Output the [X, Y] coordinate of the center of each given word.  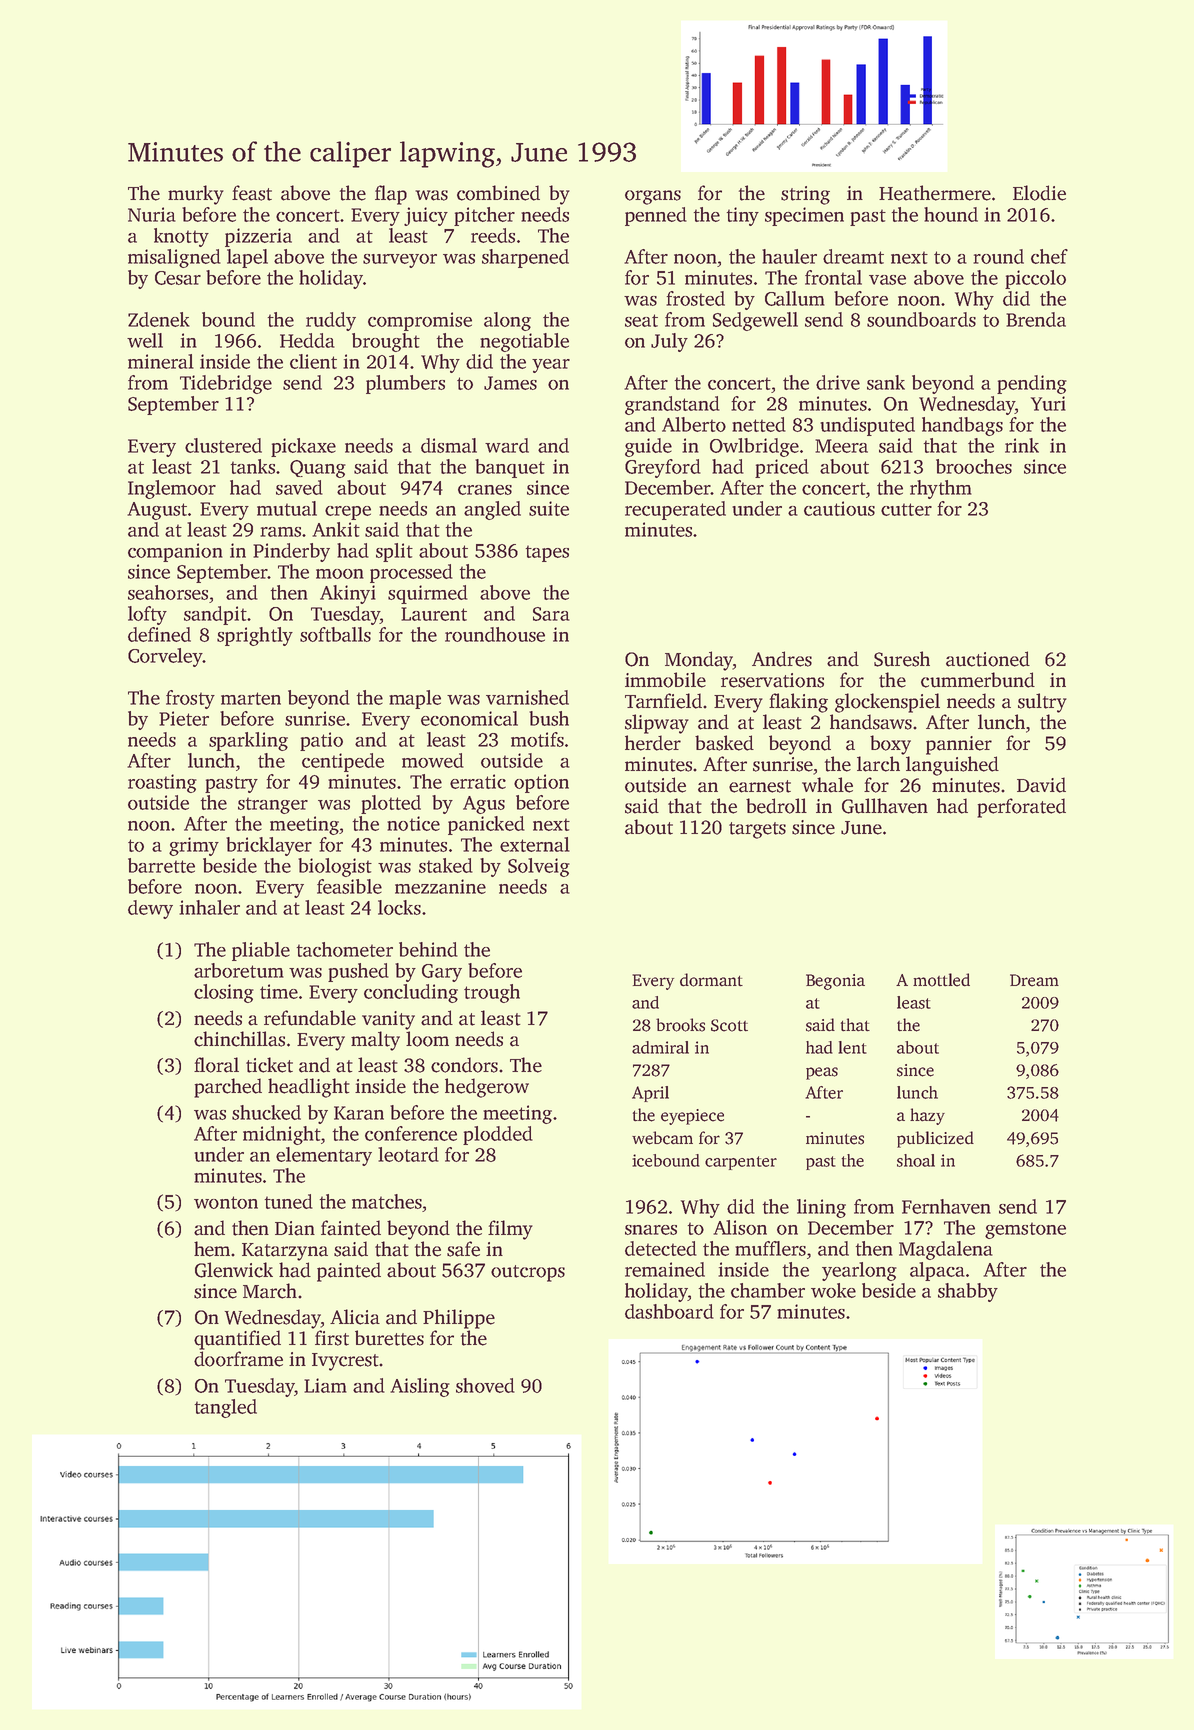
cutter [906, 509]
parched [228, 1088]
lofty [147, 615]
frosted [695, 298]
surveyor [400, 261]
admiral [660, 1047]
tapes [547, 553]
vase [887, 280]
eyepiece [692, 1117]
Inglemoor [172, 489]
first [332, 1338]
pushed [358, 972]
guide [648, 447]
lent [852, 1047]
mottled [941, 980]
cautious [839, 508]
